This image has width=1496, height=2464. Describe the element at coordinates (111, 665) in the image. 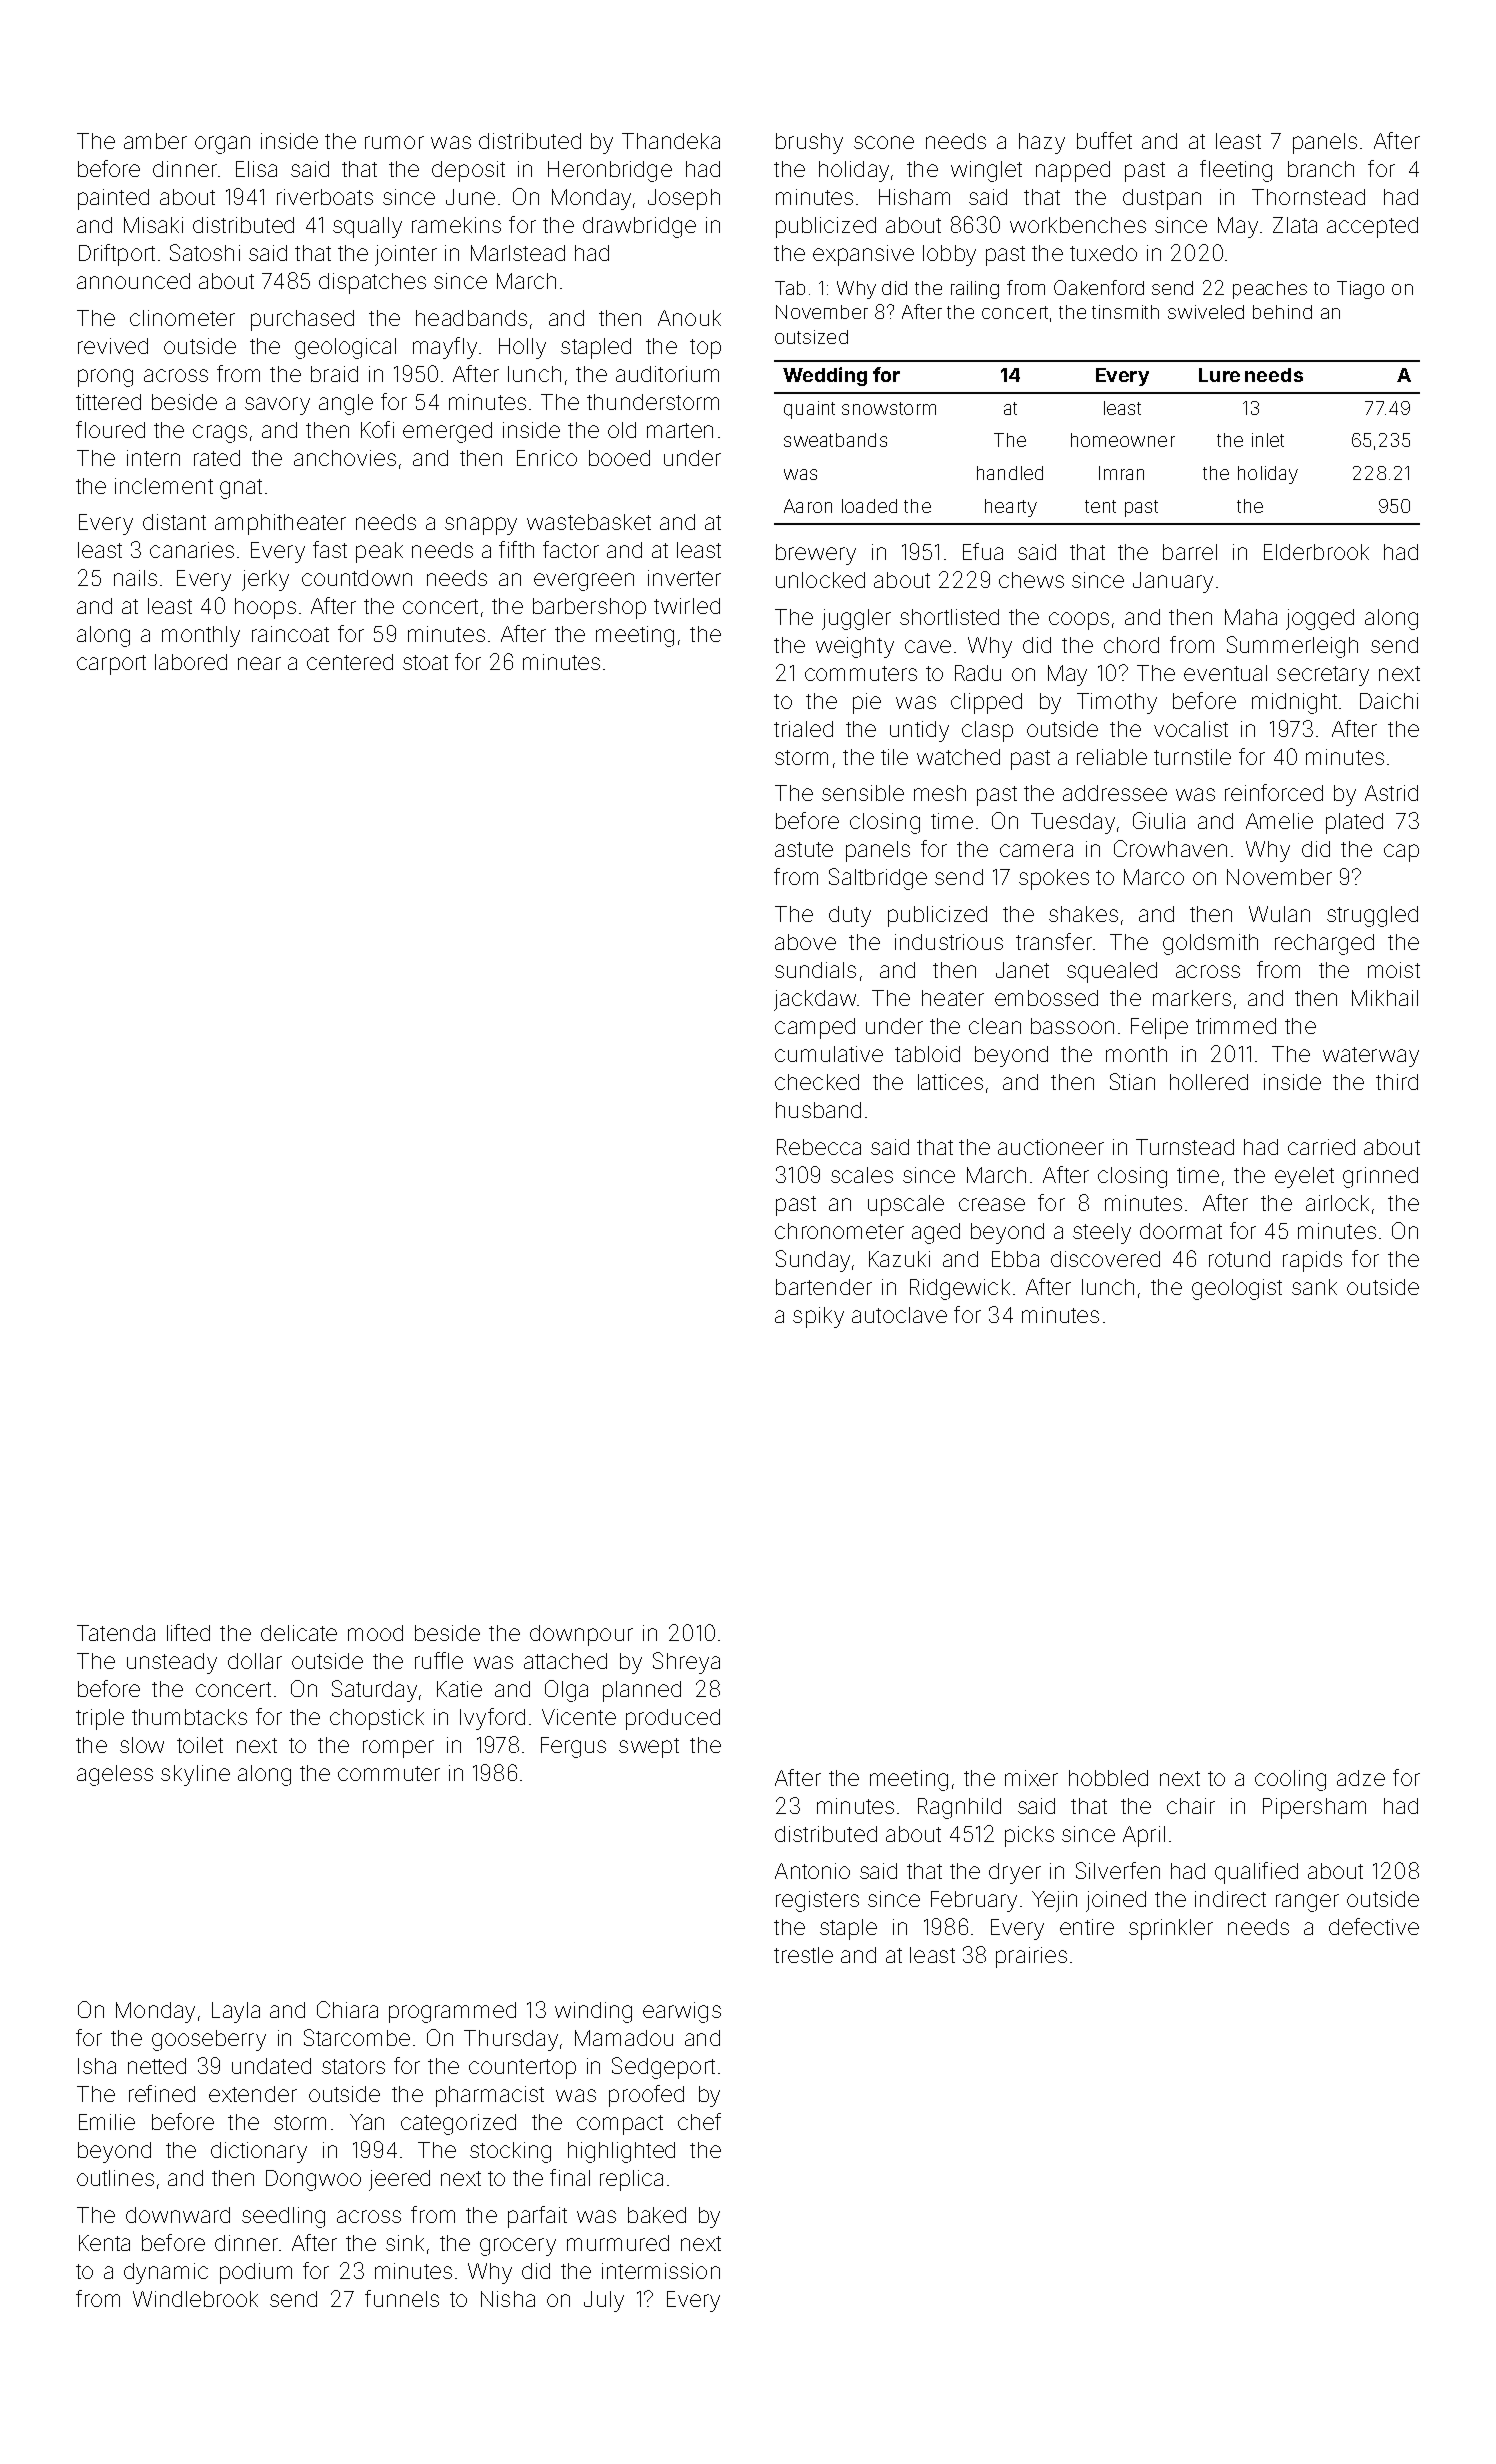

I see `carport` at that location.
